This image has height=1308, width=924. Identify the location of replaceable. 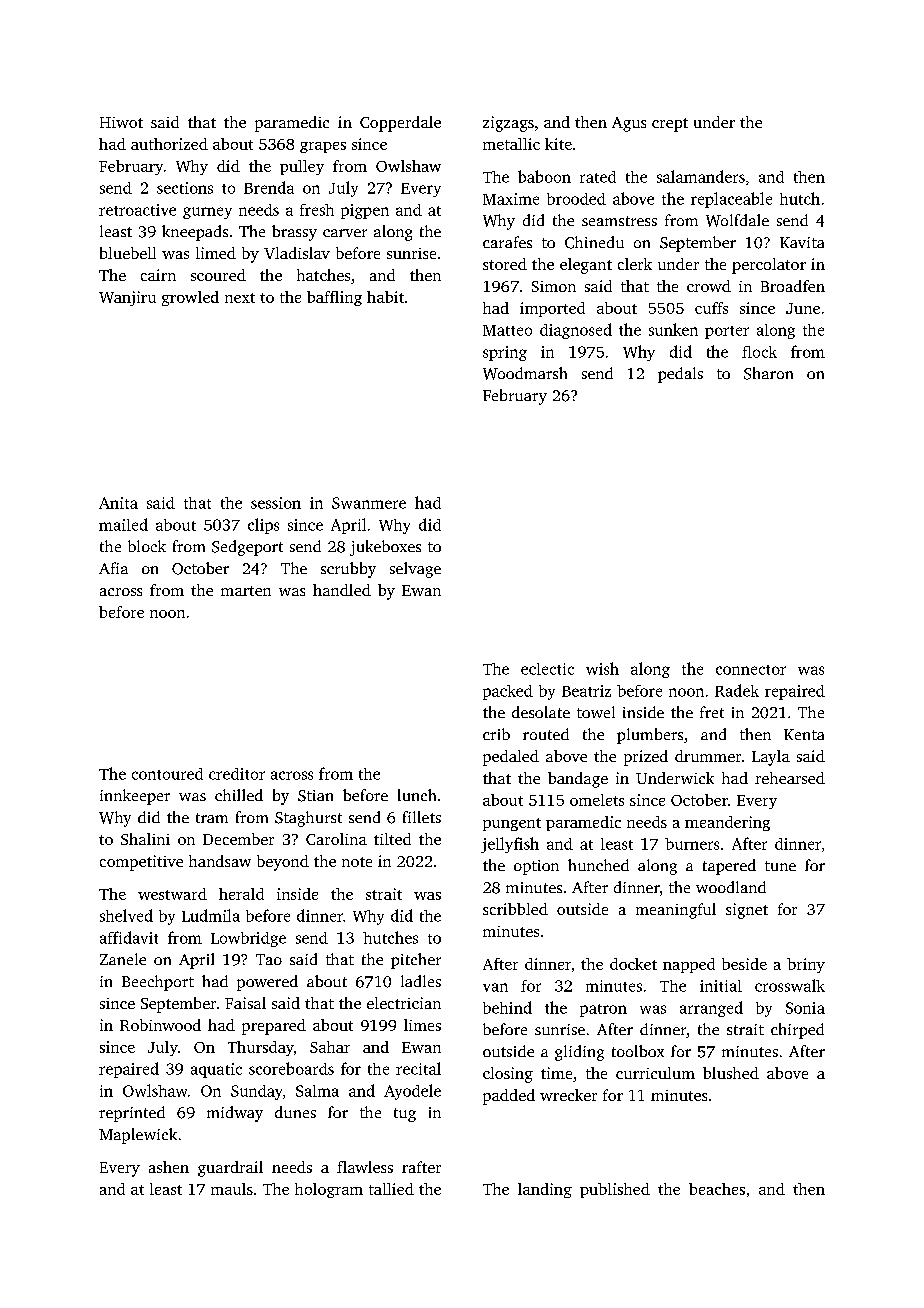
(731, 200).
